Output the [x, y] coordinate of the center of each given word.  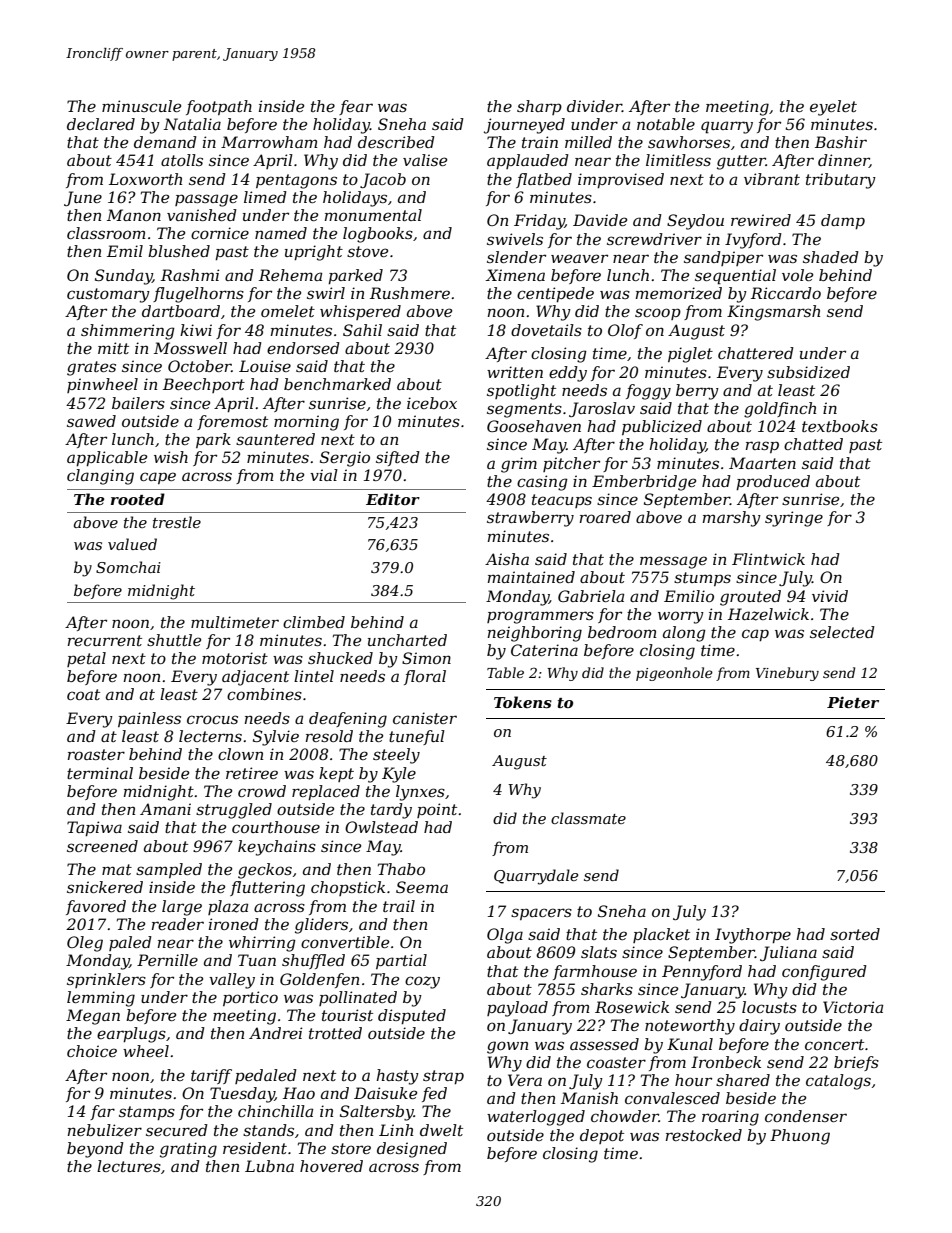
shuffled [313, 961]
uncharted [407, 640]
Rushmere [410, 293]
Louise [265, 366]
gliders [321, 926]
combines [264, 694]
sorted [855, 934]
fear [356, 107]
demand [165, 142]
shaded [831, 257]
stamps [147, 1113]
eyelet [833, 108]
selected [842, 632]
